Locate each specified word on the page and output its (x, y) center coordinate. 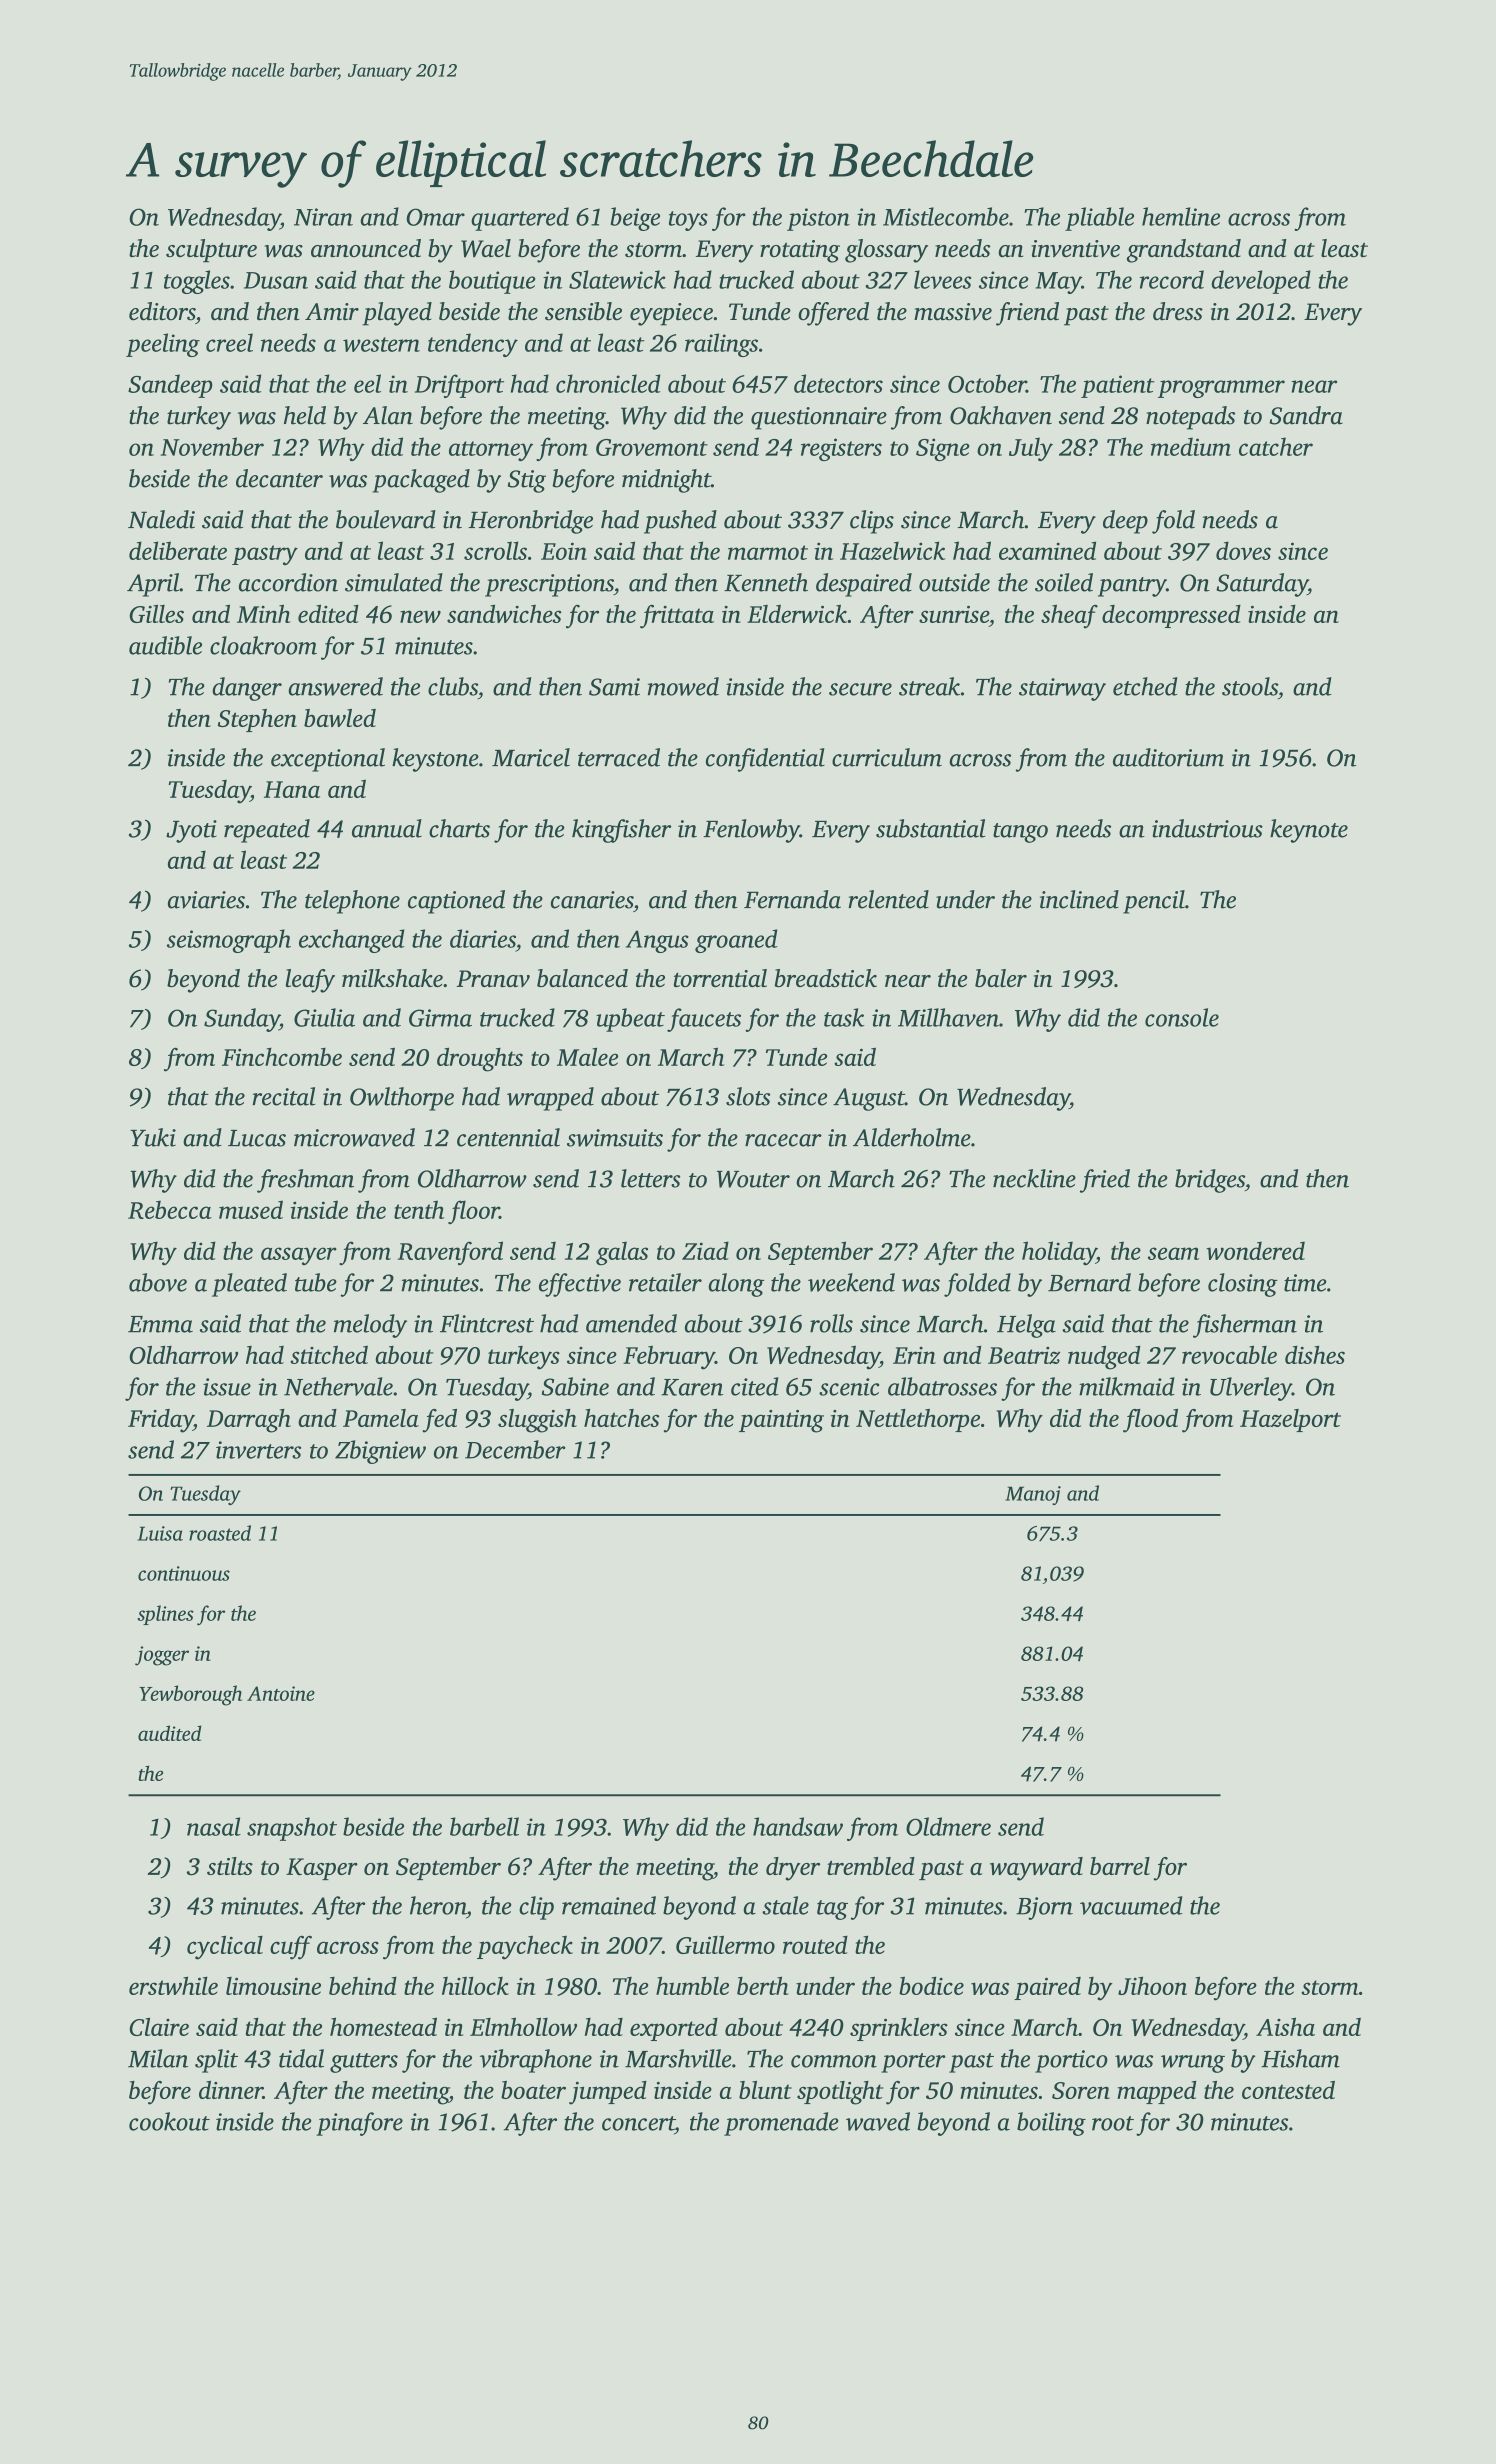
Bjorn (1044, 1908)
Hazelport (1290, 1420)
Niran (323, 217)
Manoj (1033, 1495)
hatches (621, 1418)
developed (1261, 282)
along (736, 1285)
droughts (480, 1059)
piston (818, 219)
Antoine (281, 1693)
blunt (765, 2090)
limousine (273, 1986)
